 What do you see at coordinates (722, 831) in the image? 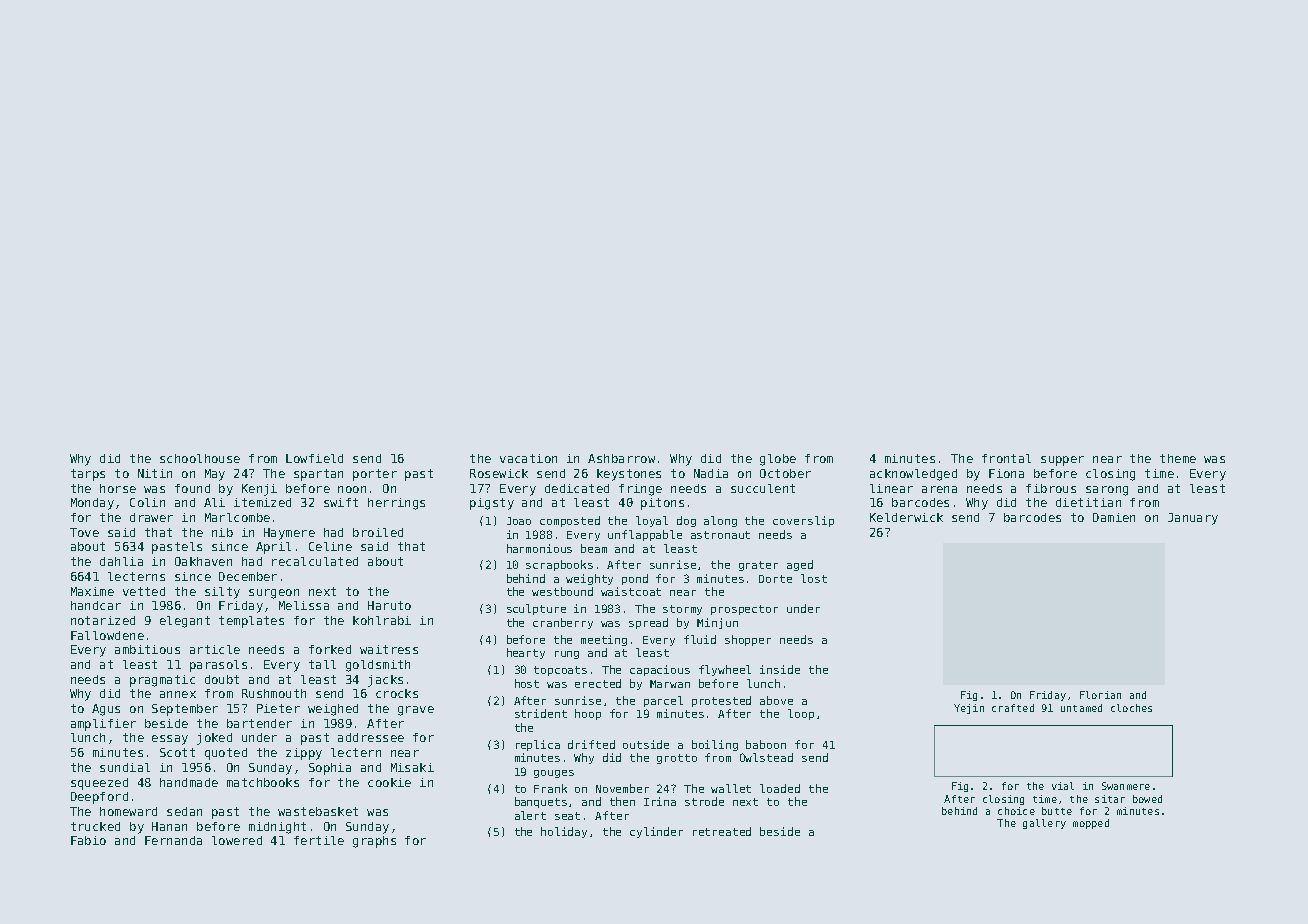
I see `retreated` at bounding box center [722, 831].
